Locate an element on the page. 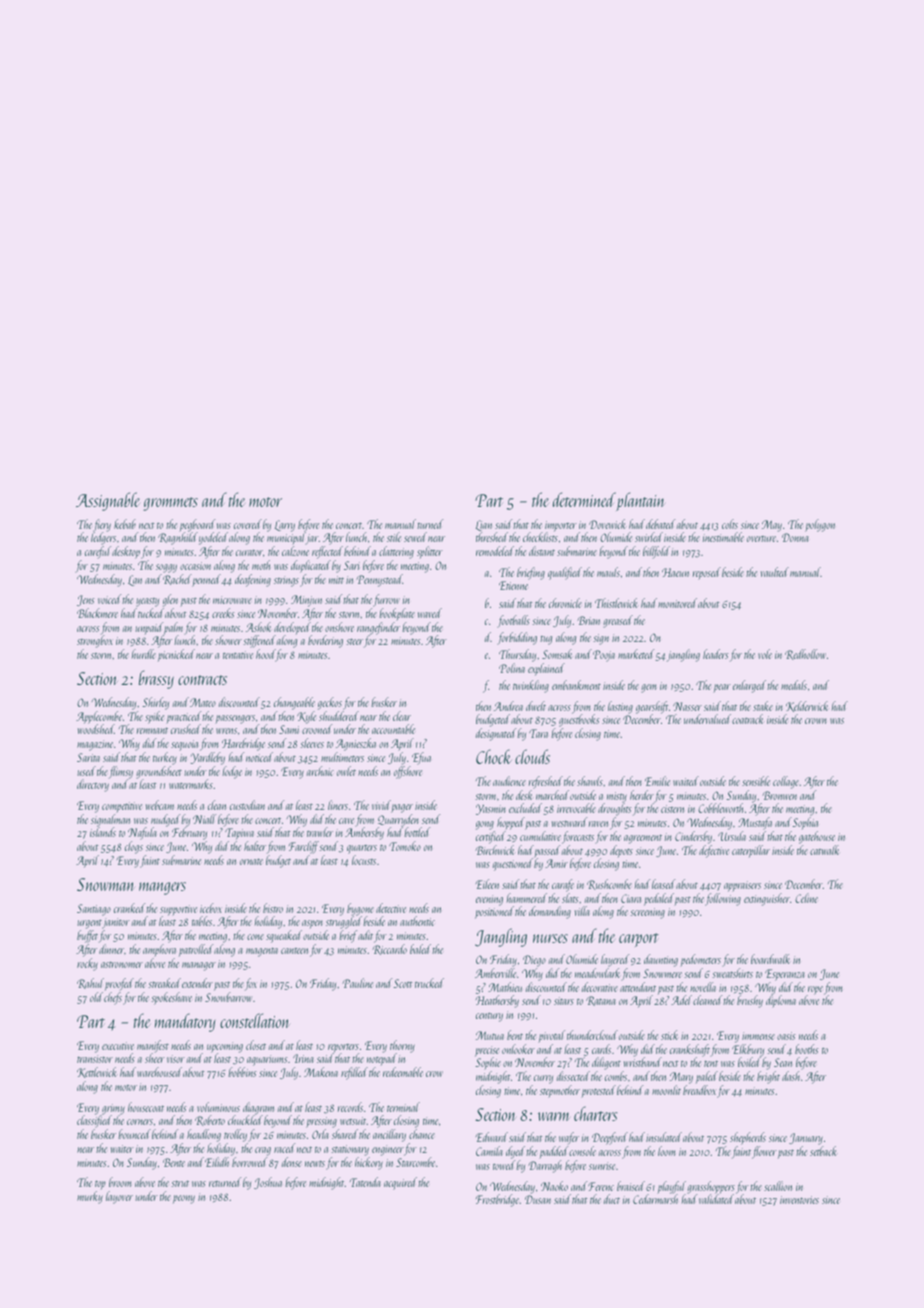 The width and height of the image is (924, 1308). hurdle is located at coordinates (144, 654).
